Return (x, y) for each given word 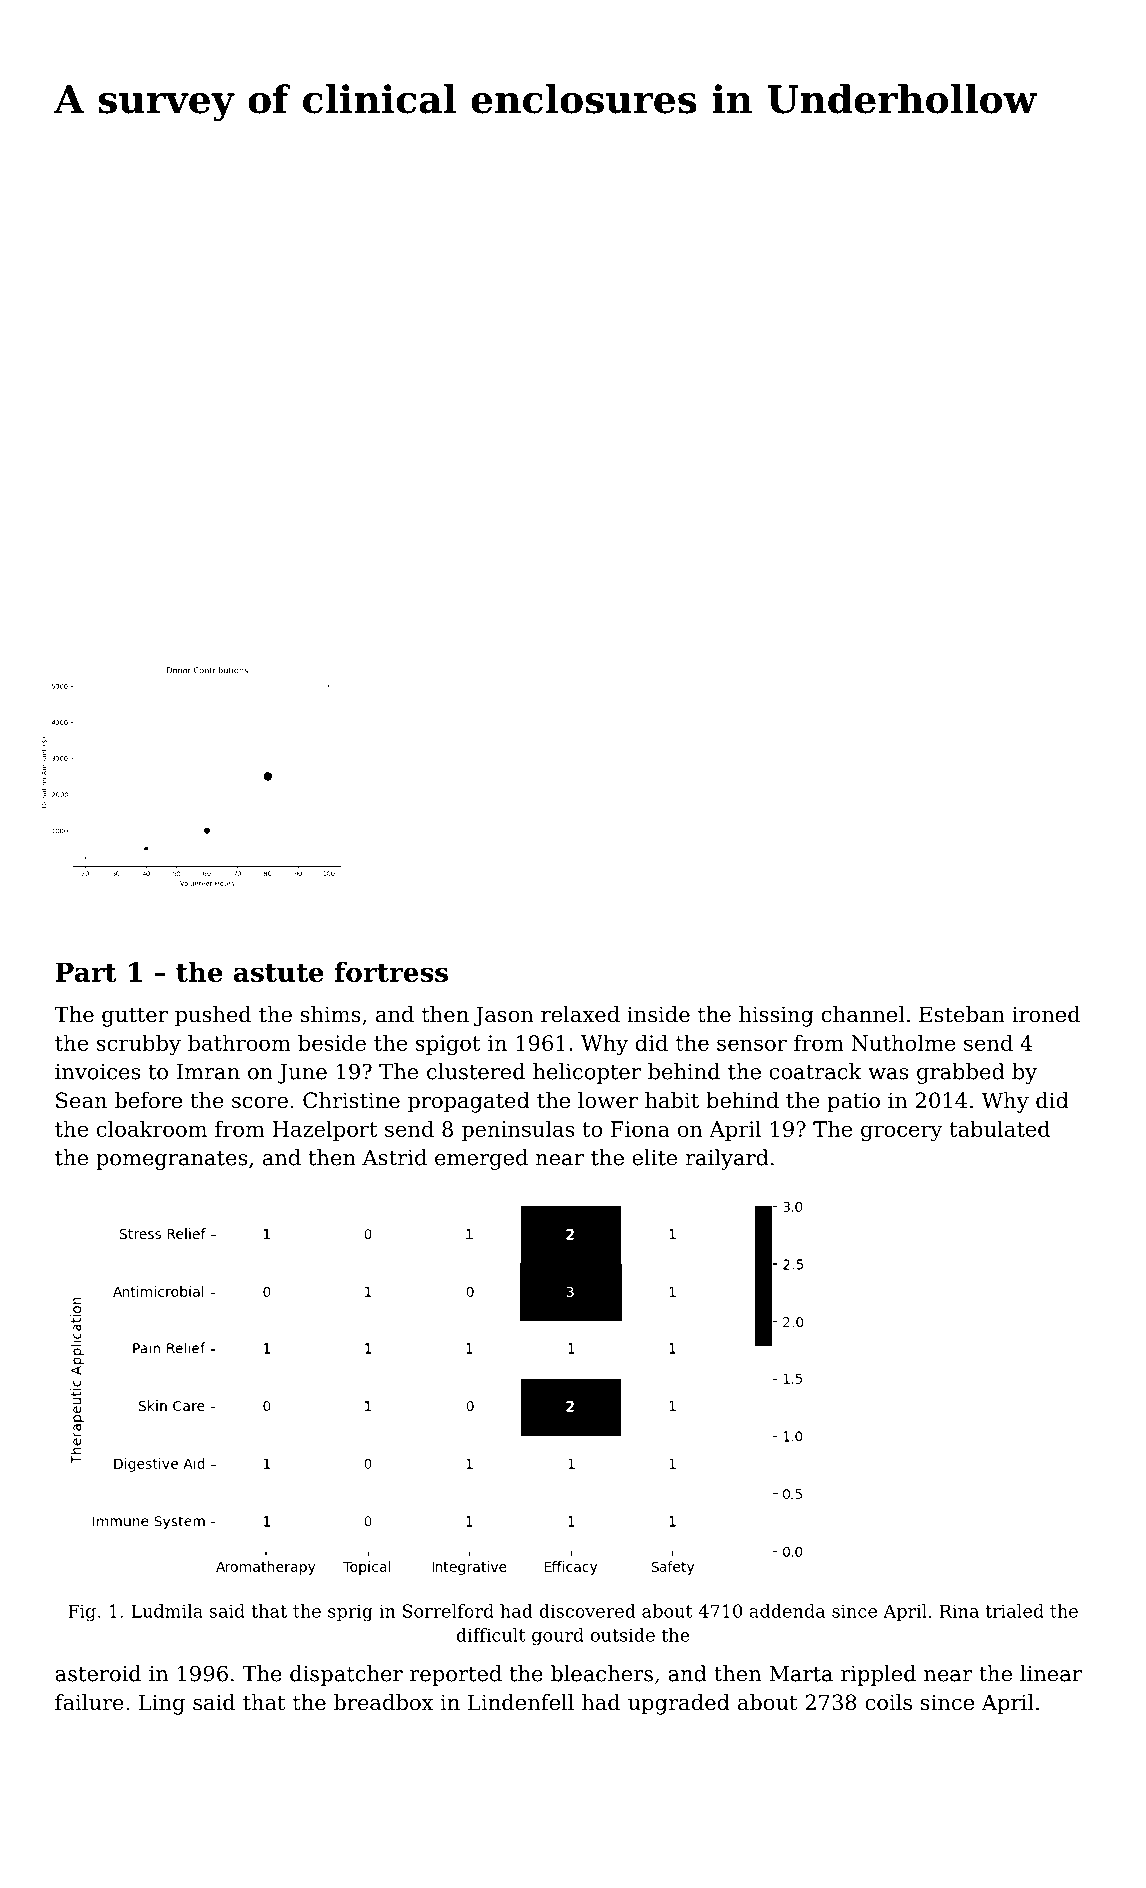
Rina (959, 1611)
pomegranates (171, 1160)
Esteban (962, 1014)
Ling (162, 1704)
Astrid (394, 1157)
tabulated (999, 1128)
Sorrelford (448, 1611)
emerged (481, 1159)
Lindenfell (521, 1702)
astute (279, 973)
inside (658, 1014)
